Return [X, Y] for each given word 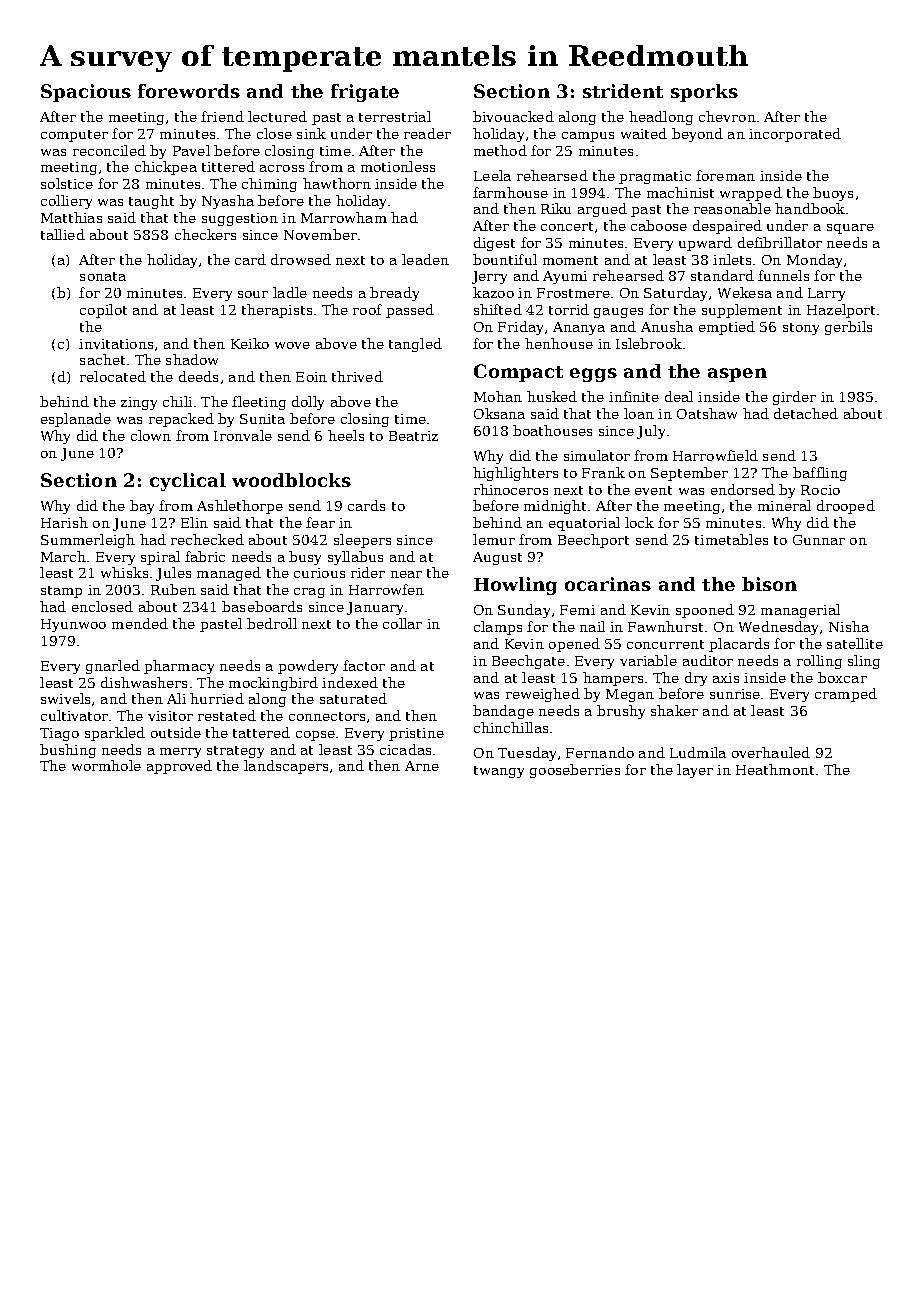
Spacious [86, 93]
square [850, 229]
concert [567, 226]
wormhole [106, 765]
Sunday [524, 611]
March [63, 556]
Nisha [849, 626]
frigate [365, 93]
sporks [704, 93]
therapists [277, 311]
